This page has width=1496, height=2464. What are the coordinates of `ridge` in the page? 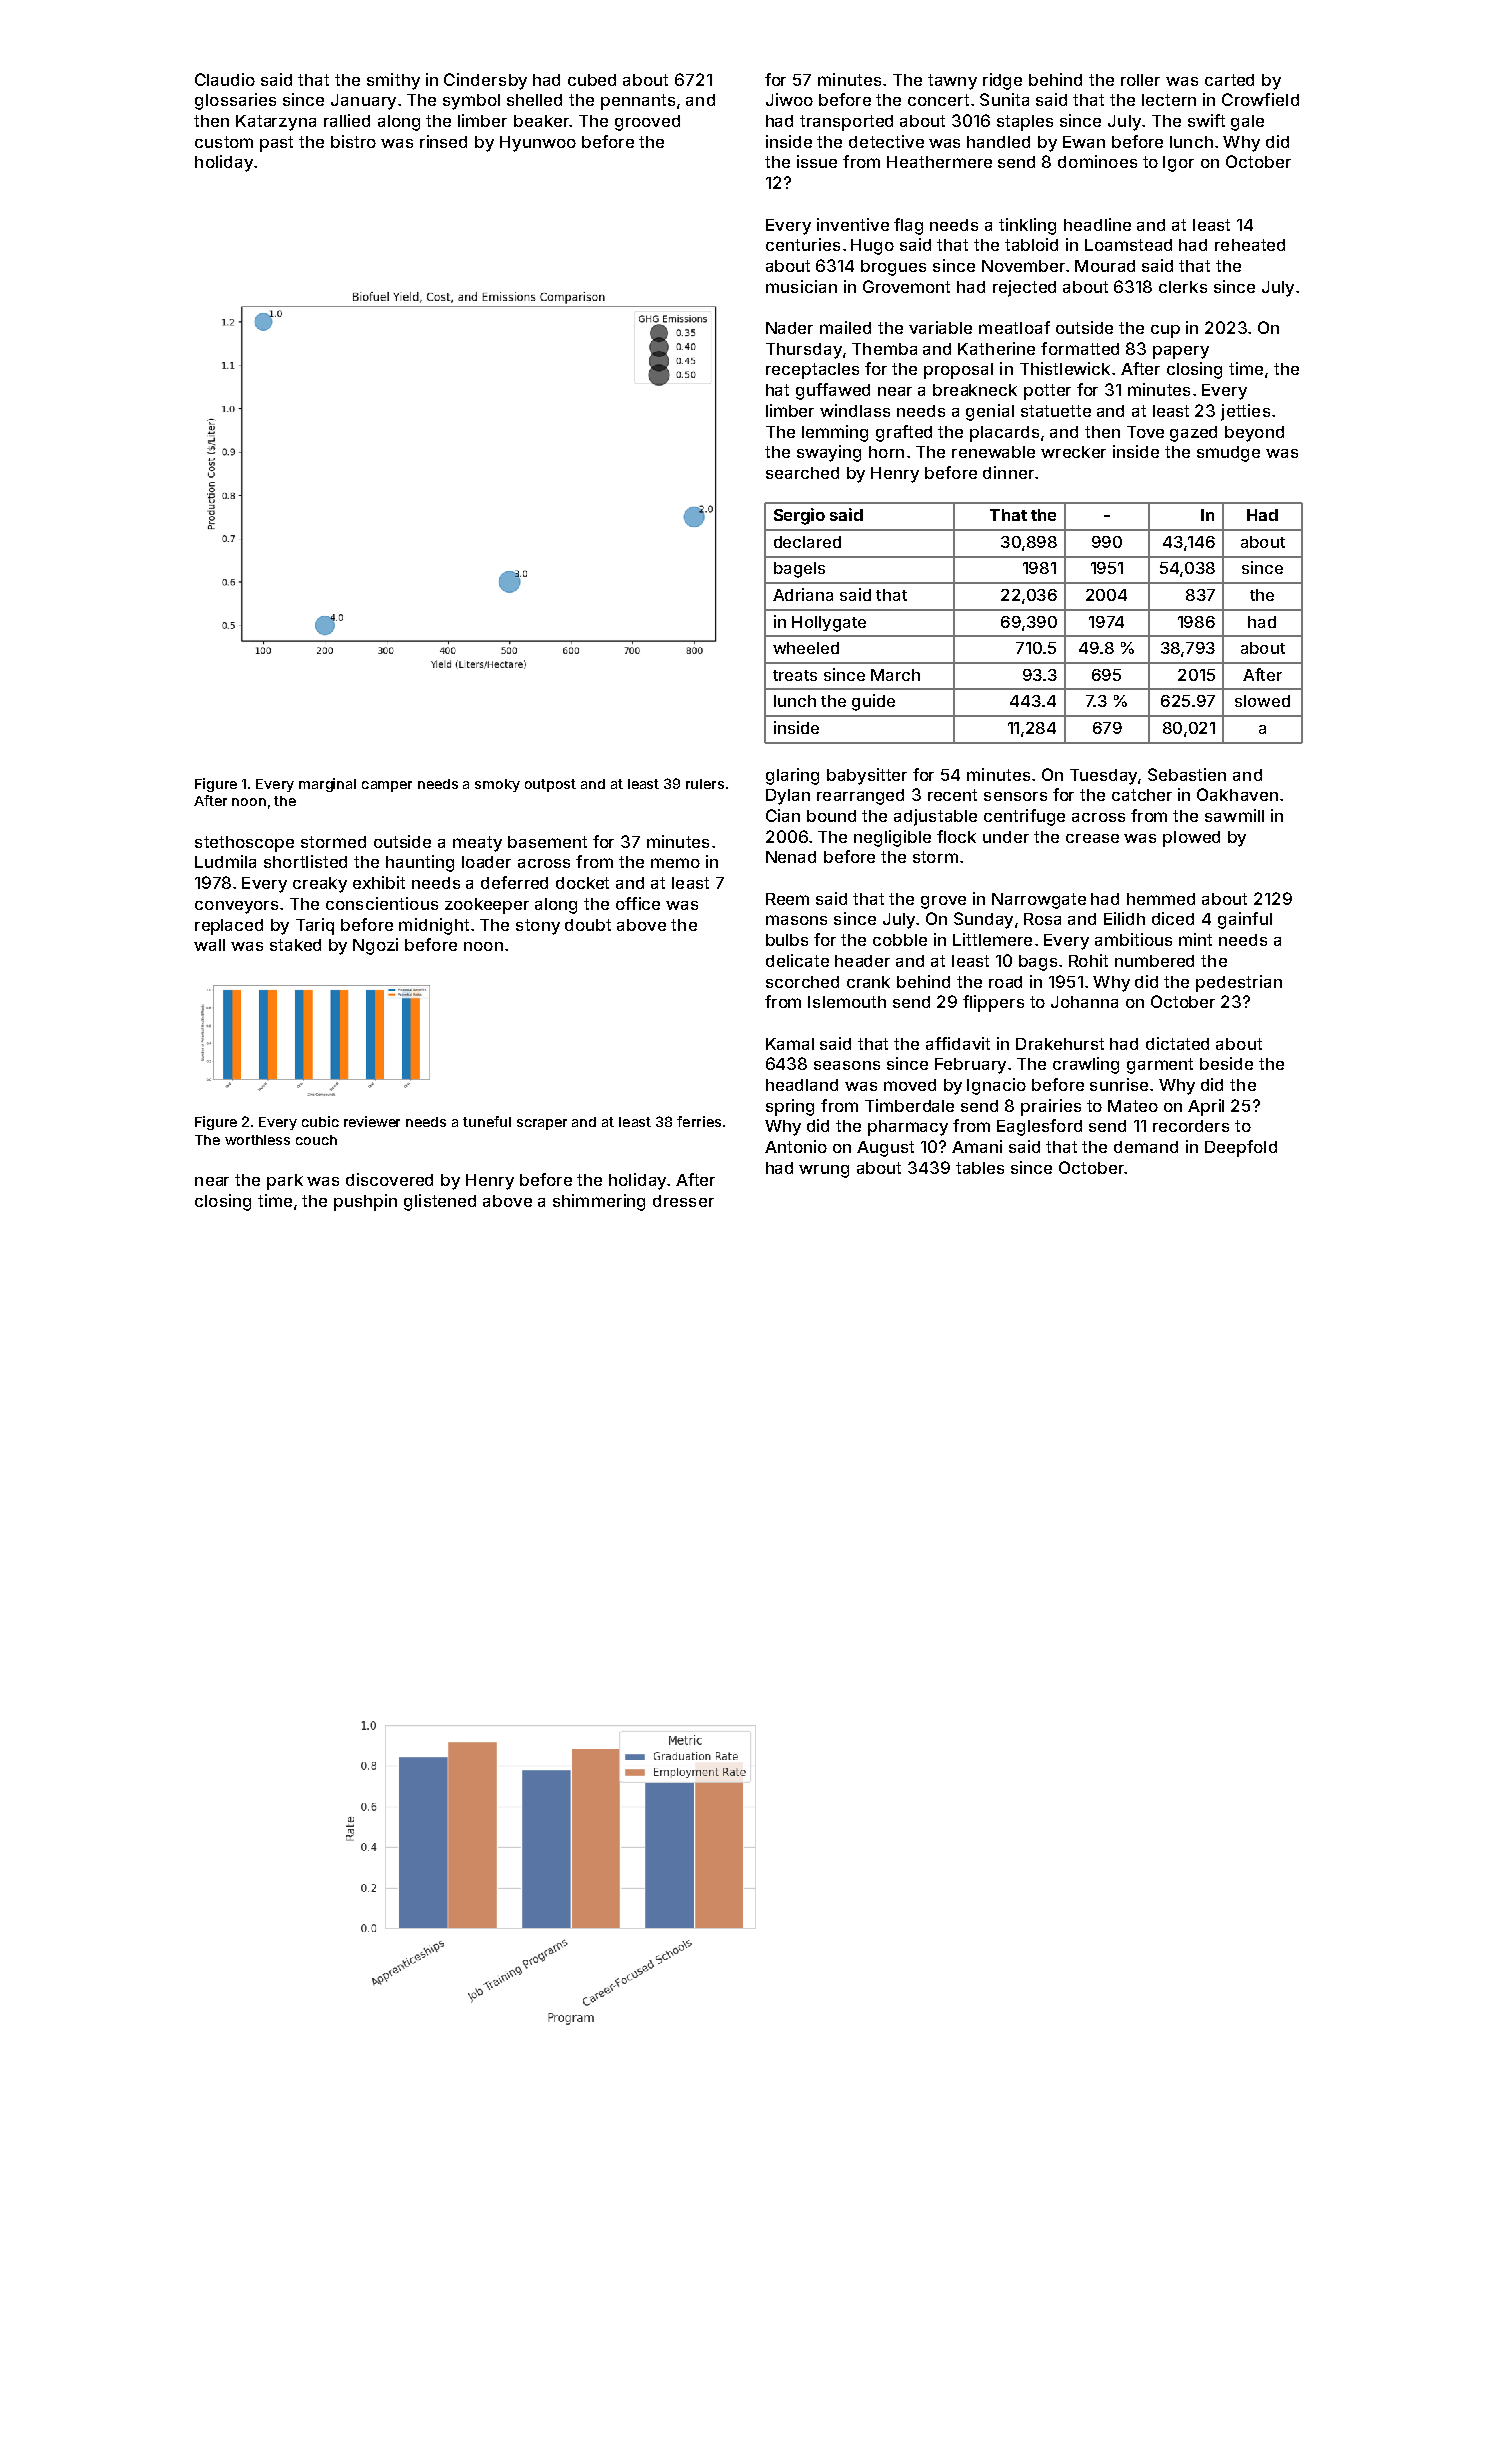 It's located at (1002, 81).
